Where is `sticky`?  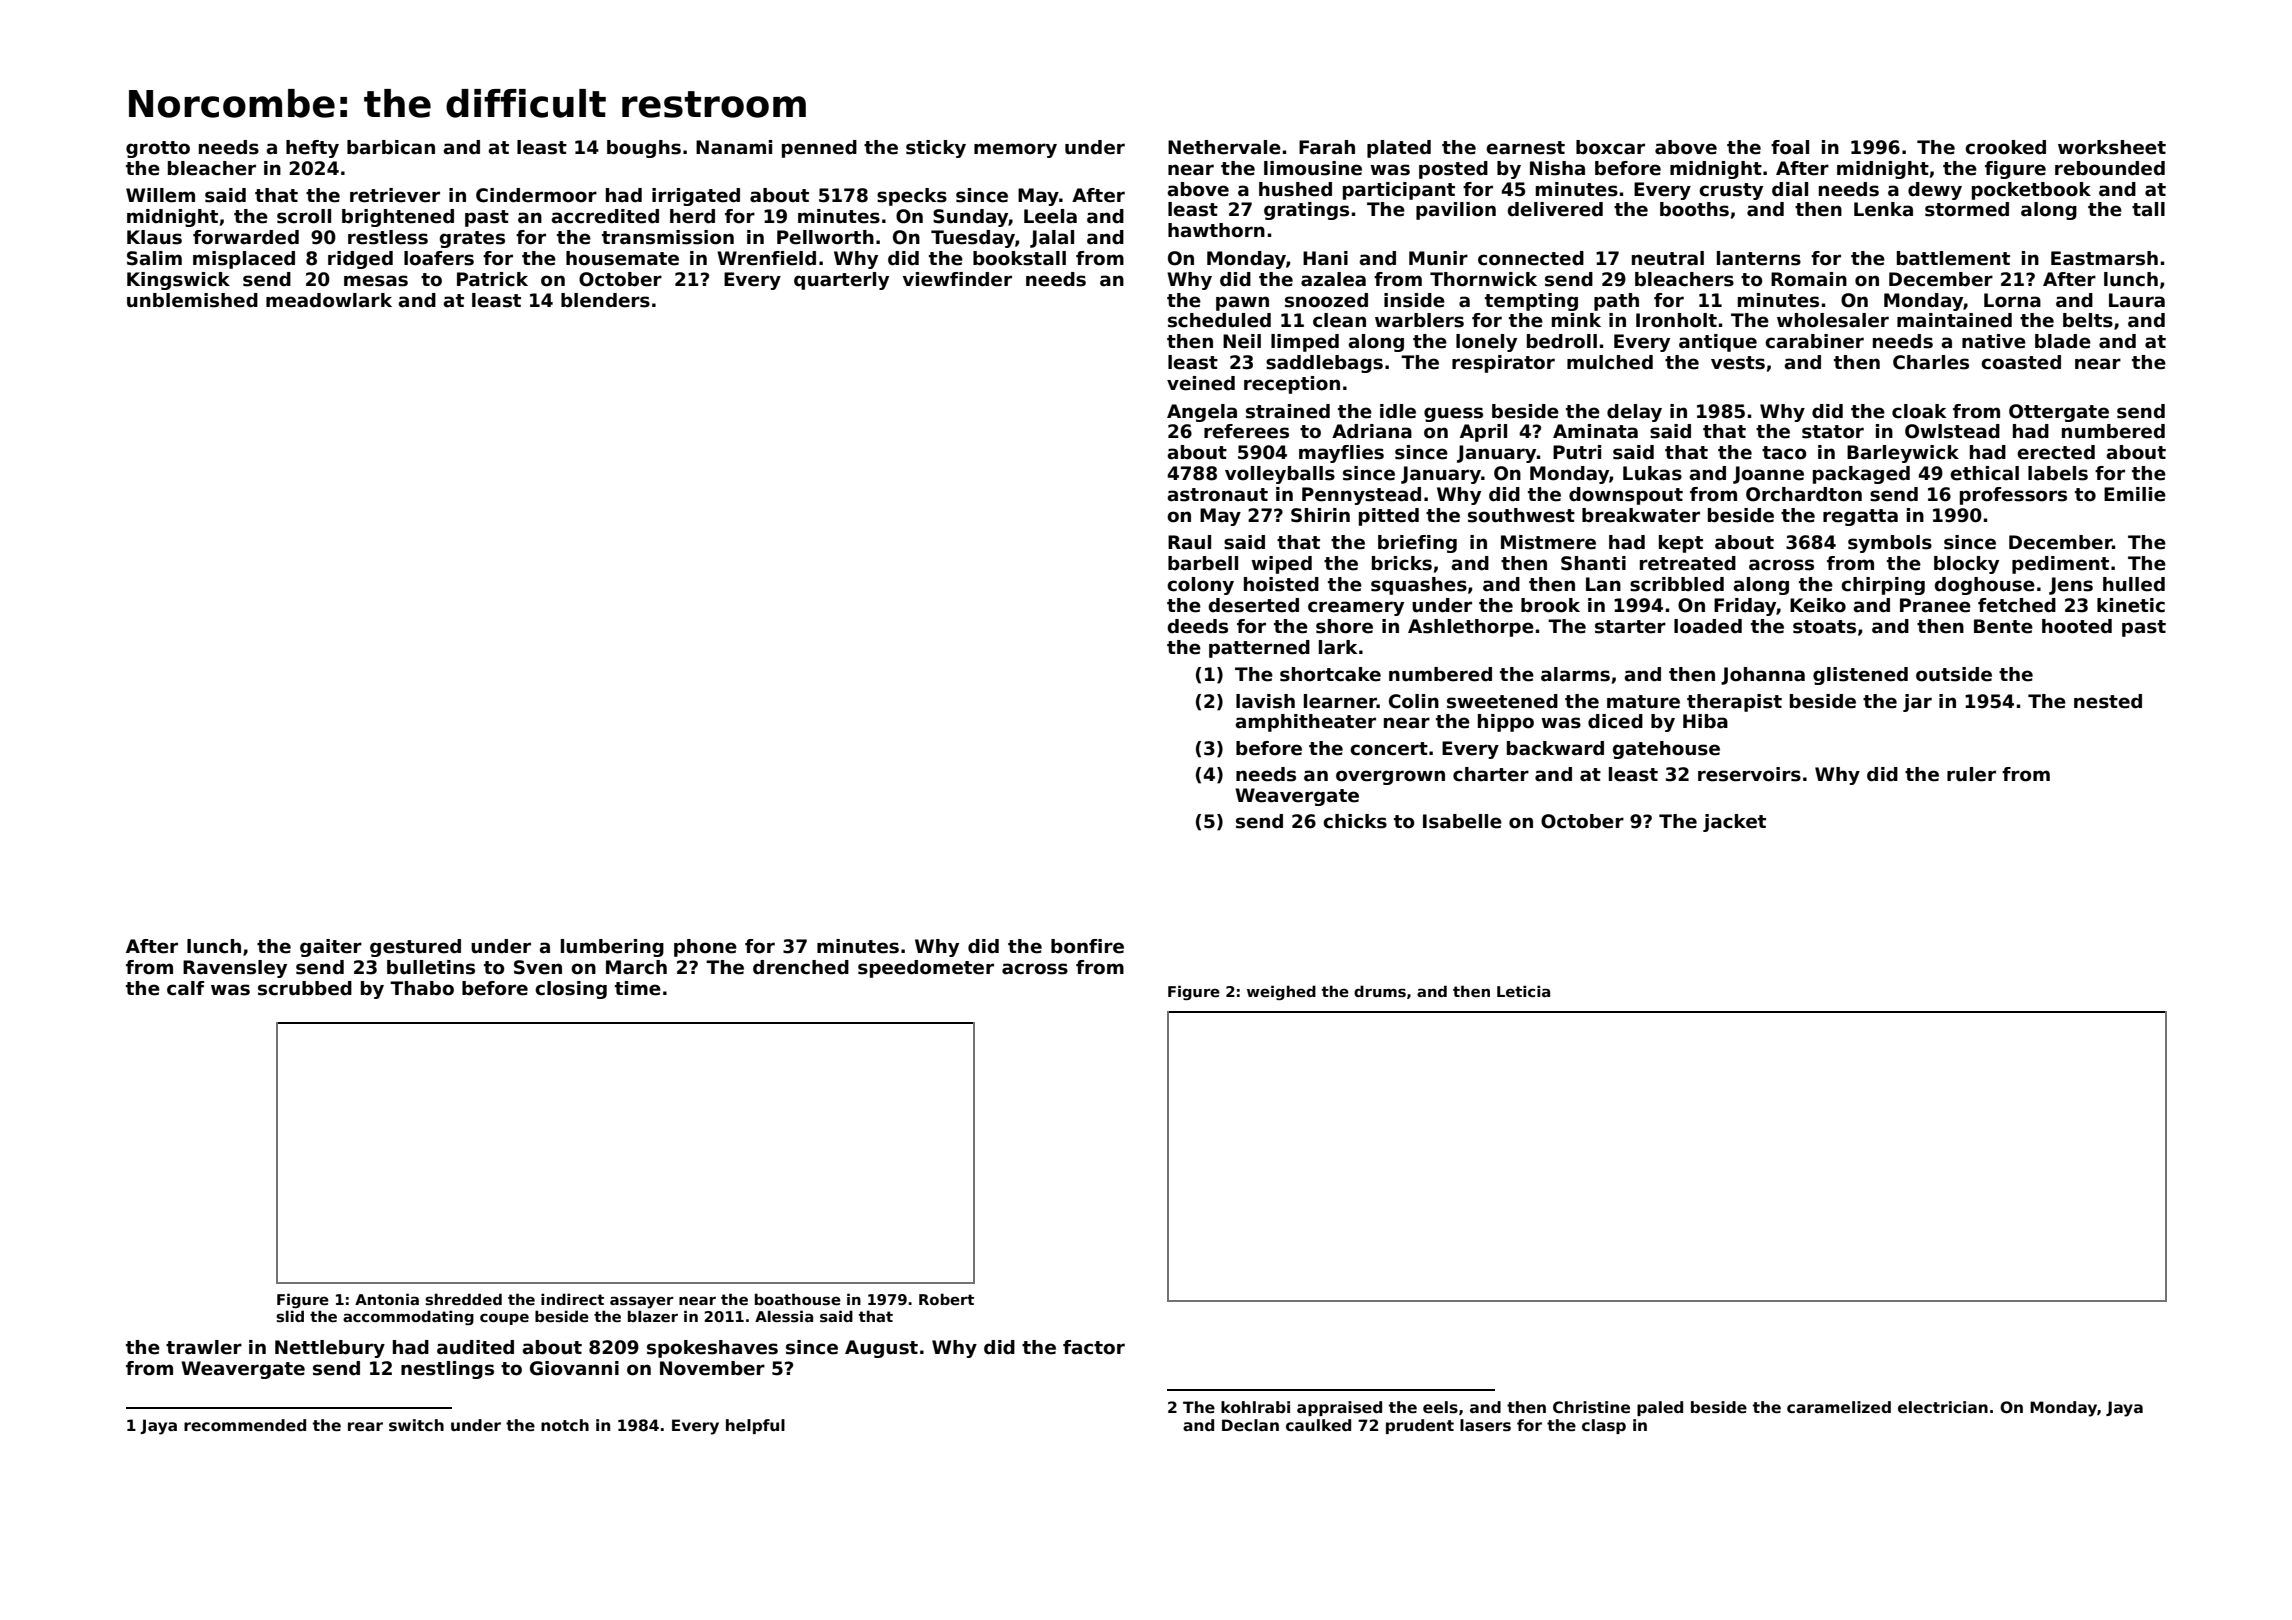 sticky is located at coordinates (936, 149).
